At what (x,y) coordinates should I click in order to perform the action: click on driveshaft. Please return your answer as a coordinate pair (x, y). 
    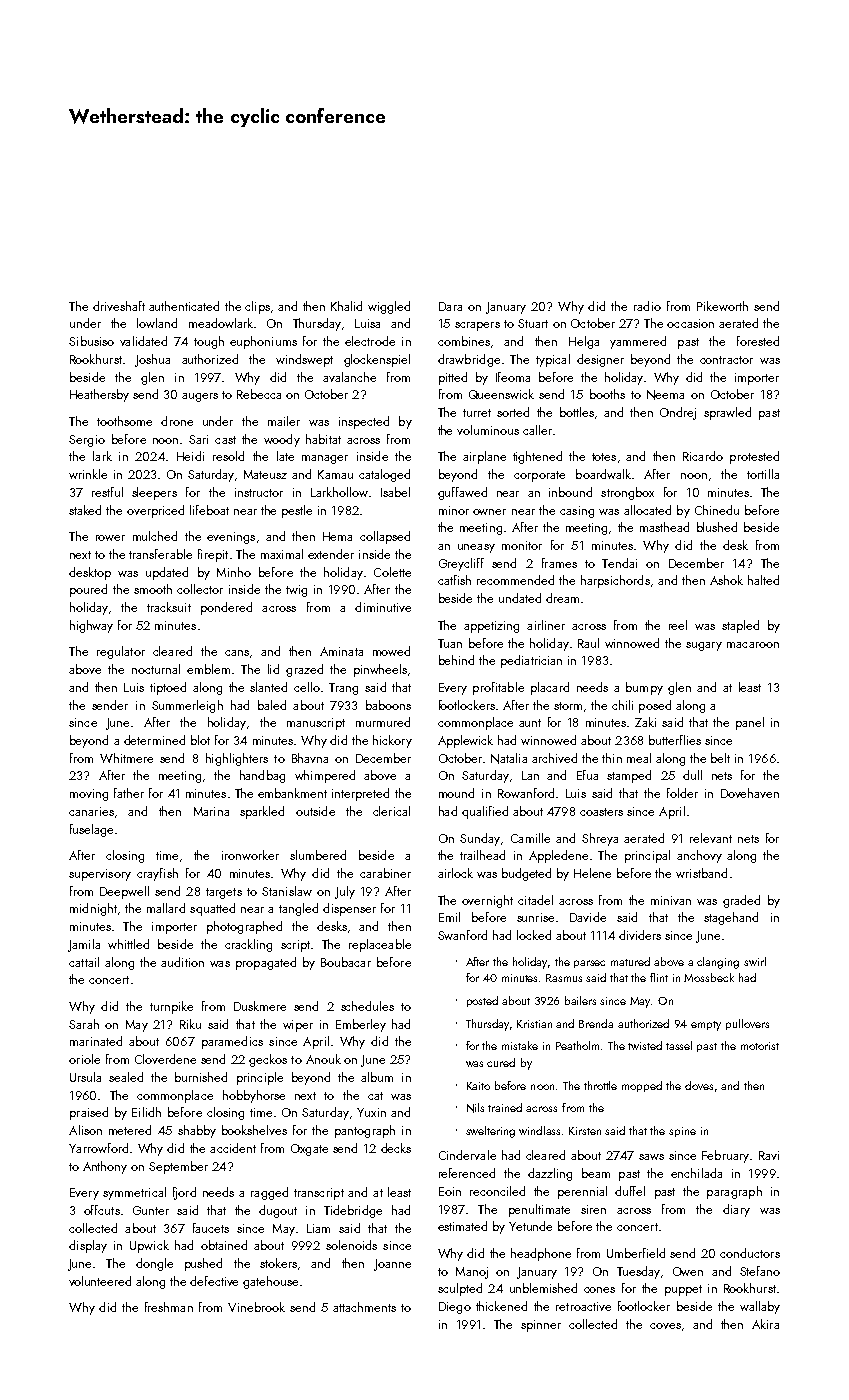
    Looking at the image, I should click on (119, 306).
